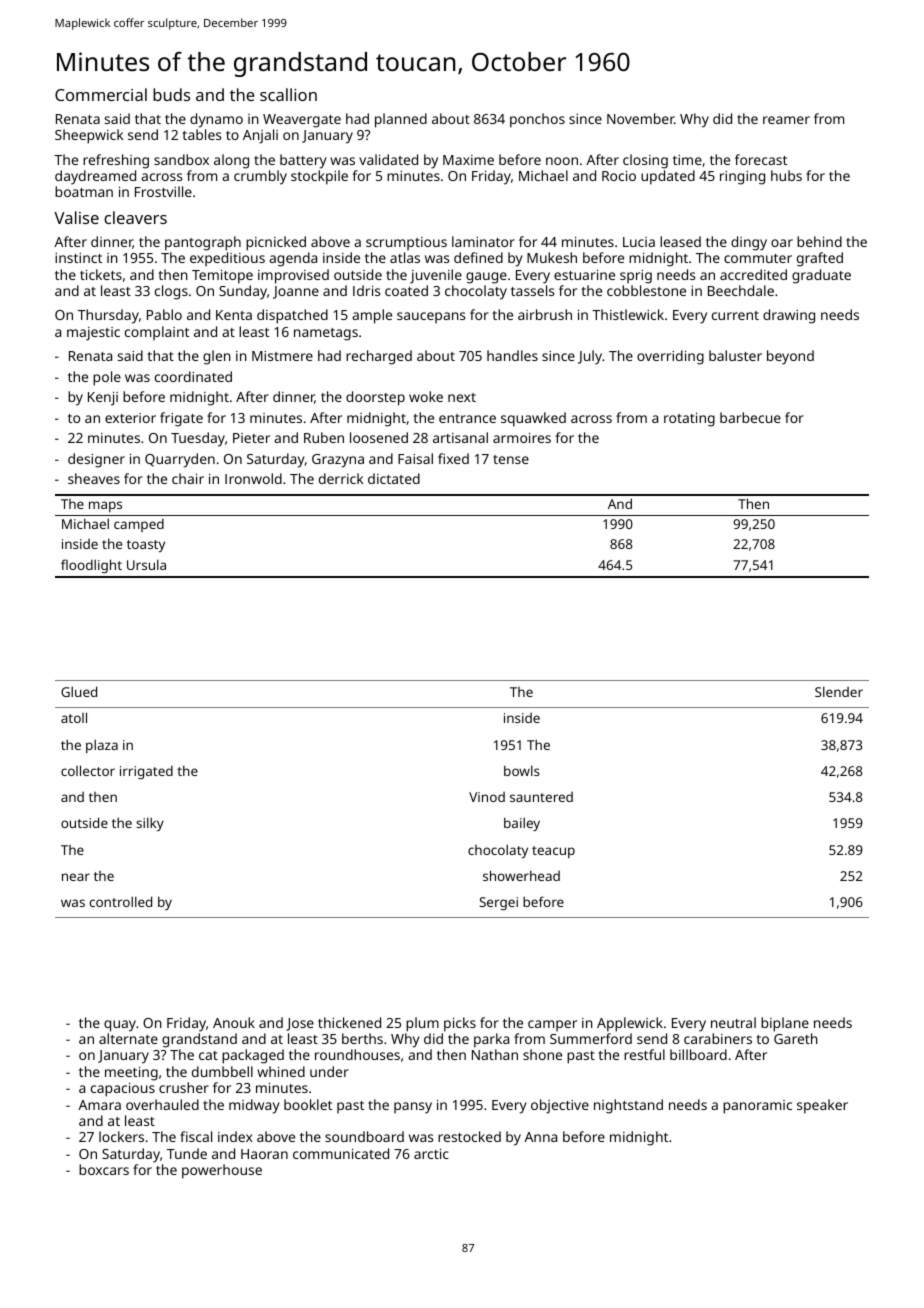 Image resolution: width=924 pixels, height=1308 pixels. I want to click on near, so click(76, 877).
